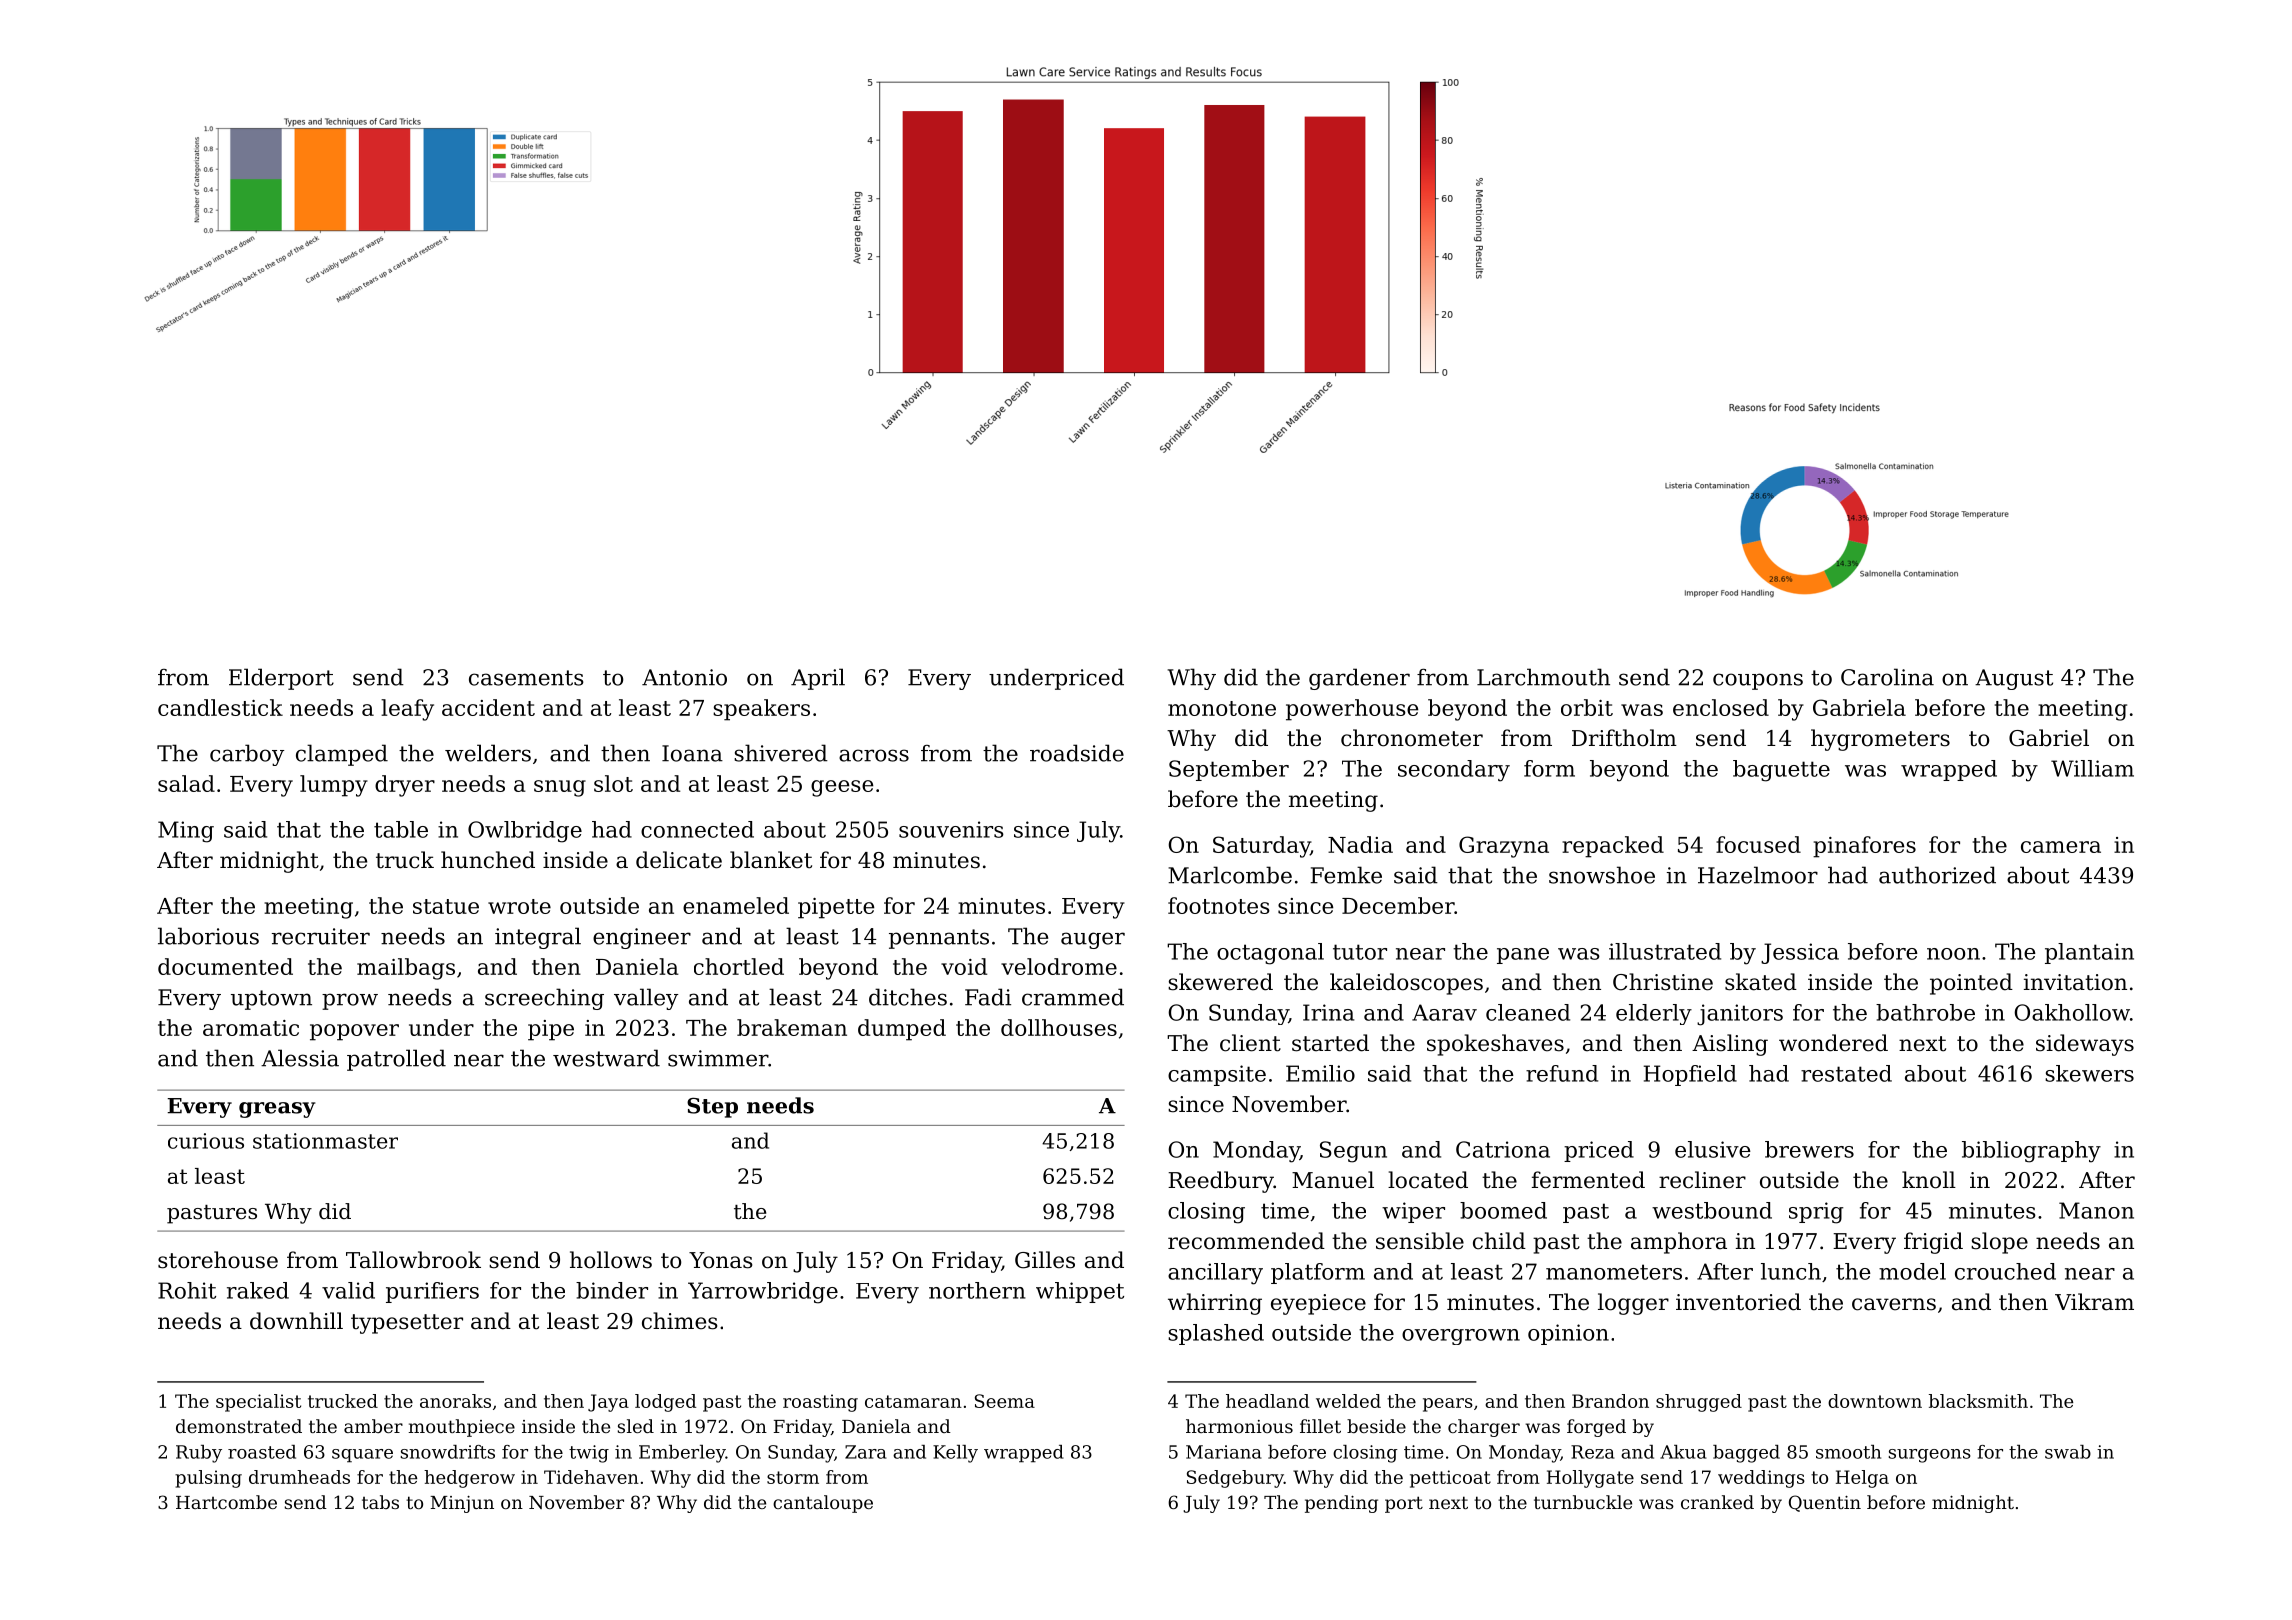 The width and height of the screenshot is (2292, 1620). What do you see at coordinates (1080, 1292) in the screenshot?
I see `whippet` at bounding box center [1080, 1292].
